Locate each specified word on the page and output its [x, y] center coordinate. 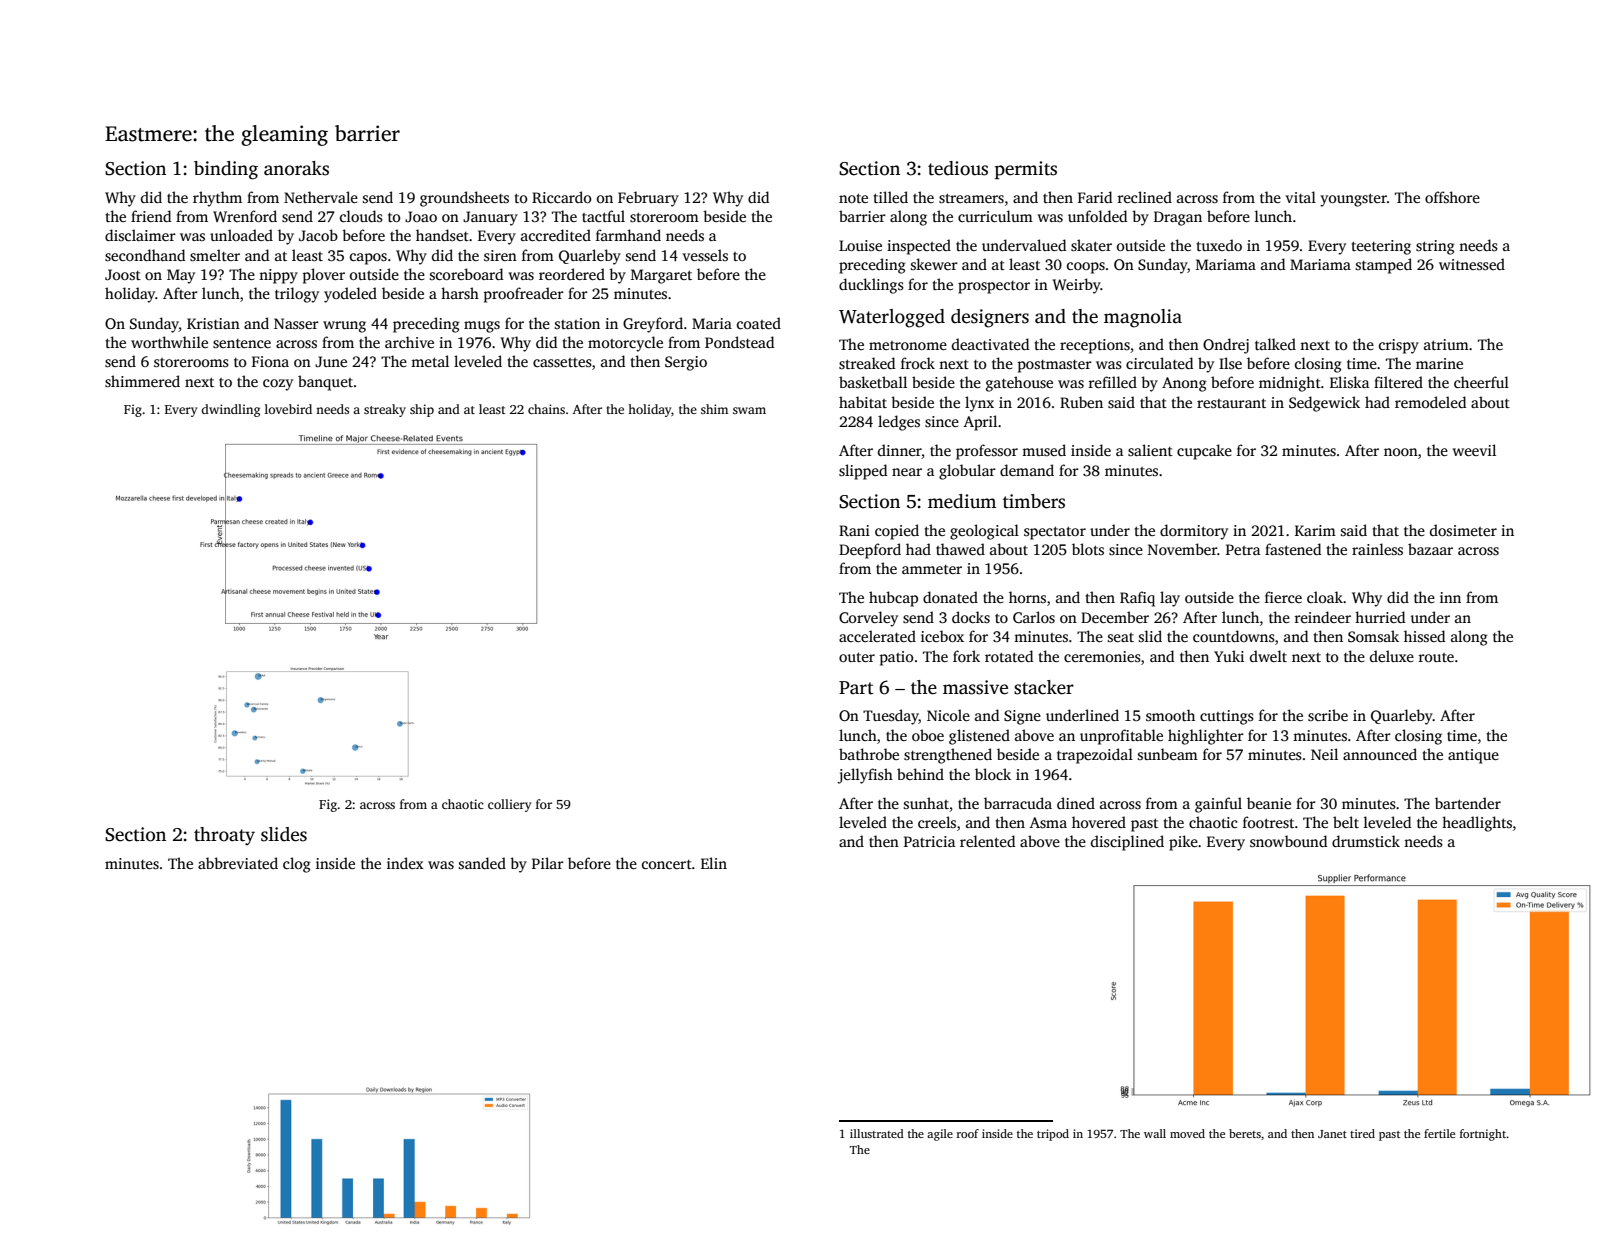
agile [940, 1135]
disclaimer [140, 235]
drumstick [1366, 841]
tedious [958, 168]
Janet [1332, 1134]
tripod [1053, 1135]
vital [1300, 197]
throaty [224, 836]
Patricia [929, 841]
